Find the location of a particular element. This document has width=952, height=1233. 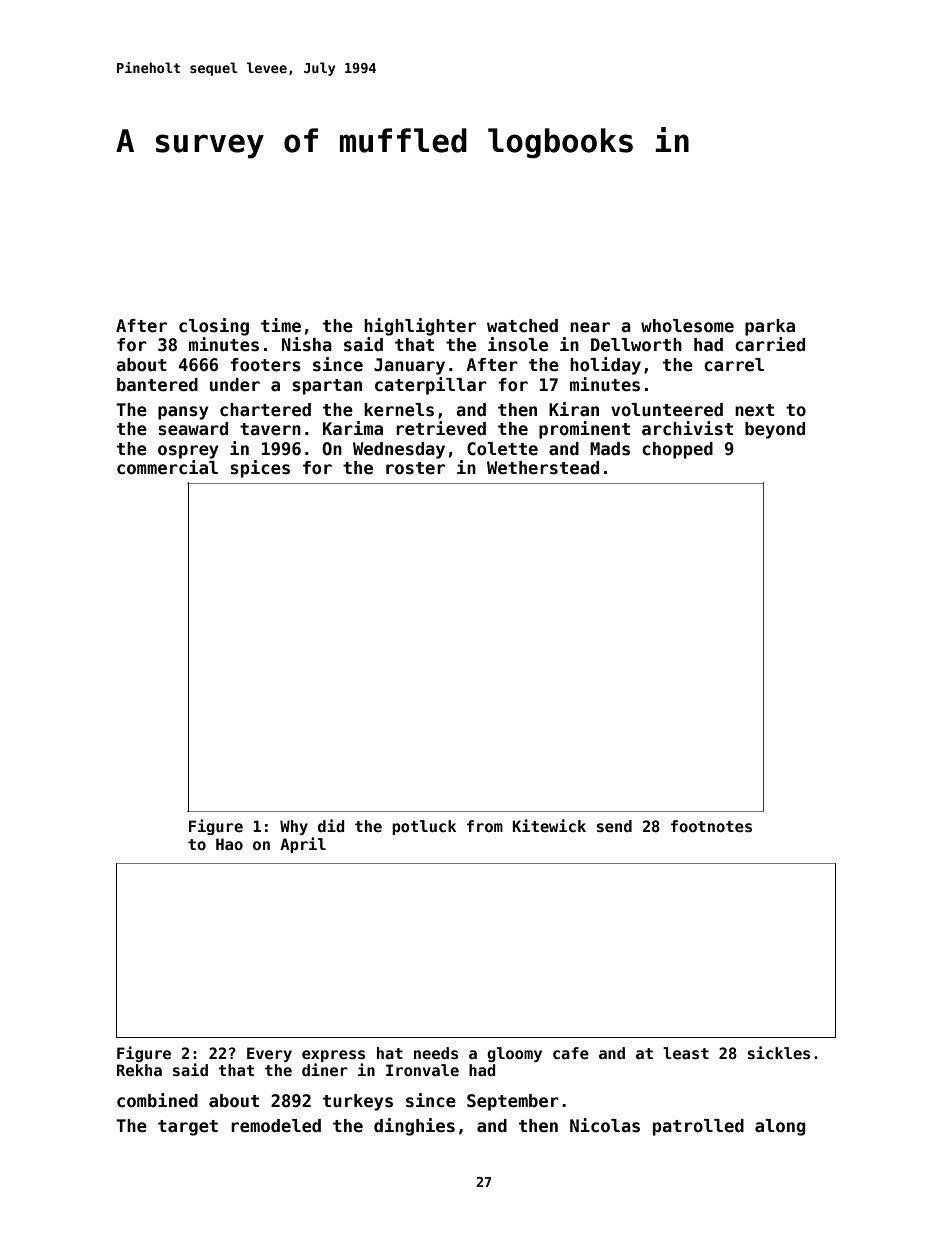

Every is located at coordinates (269, 1054).
